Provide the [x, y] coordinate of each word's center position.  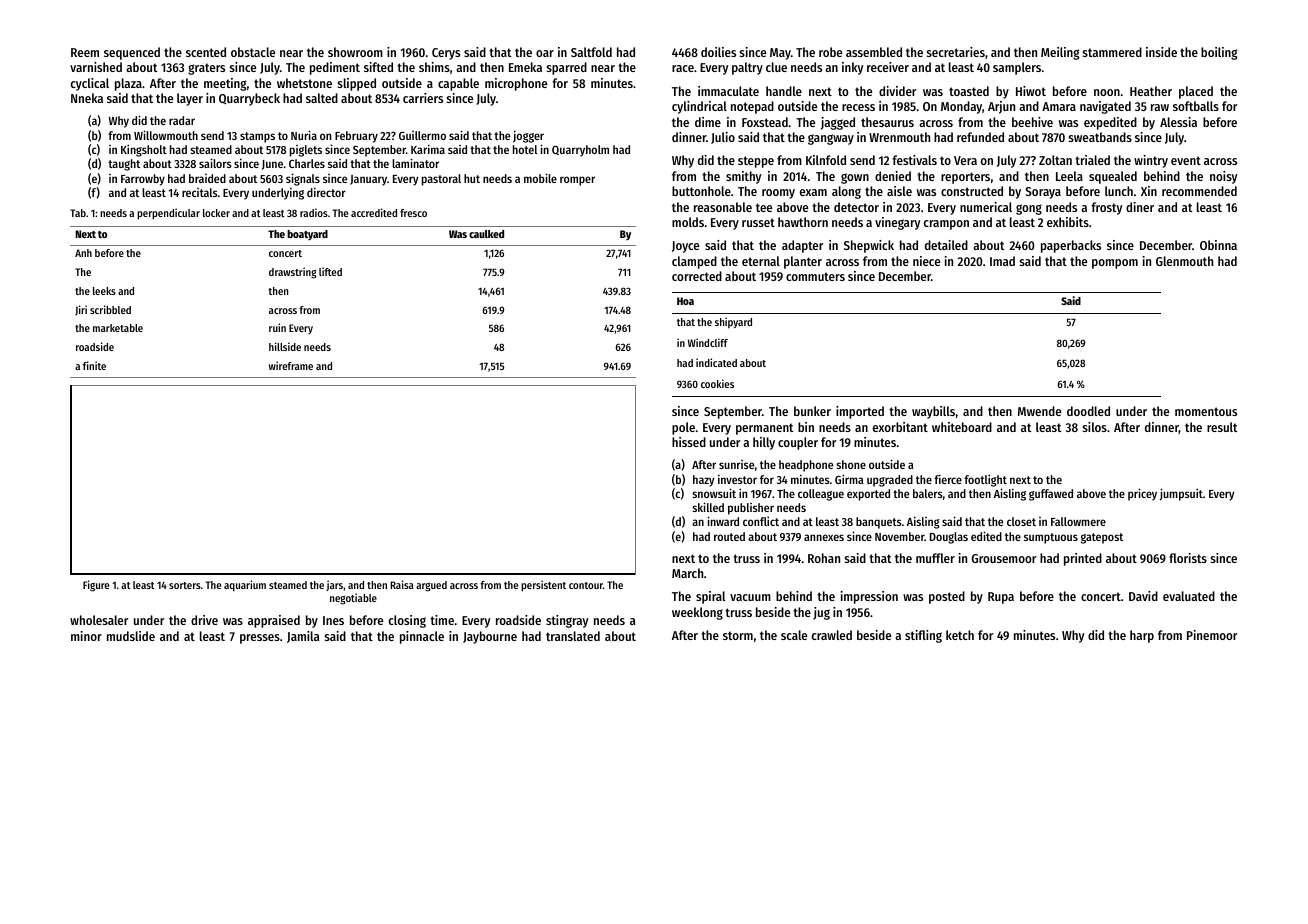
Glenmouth [1184, 261]
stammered [1112, 52]
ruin [277, 327]
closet [1021, 521]
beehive [1032, 122]
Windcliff [708, 342]
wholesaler [99, 620]
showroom [355, 52]
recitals [200, 192]
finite [94, 365]
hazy [704, 481]
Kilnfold [826, 160]
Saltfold [591, 52]
